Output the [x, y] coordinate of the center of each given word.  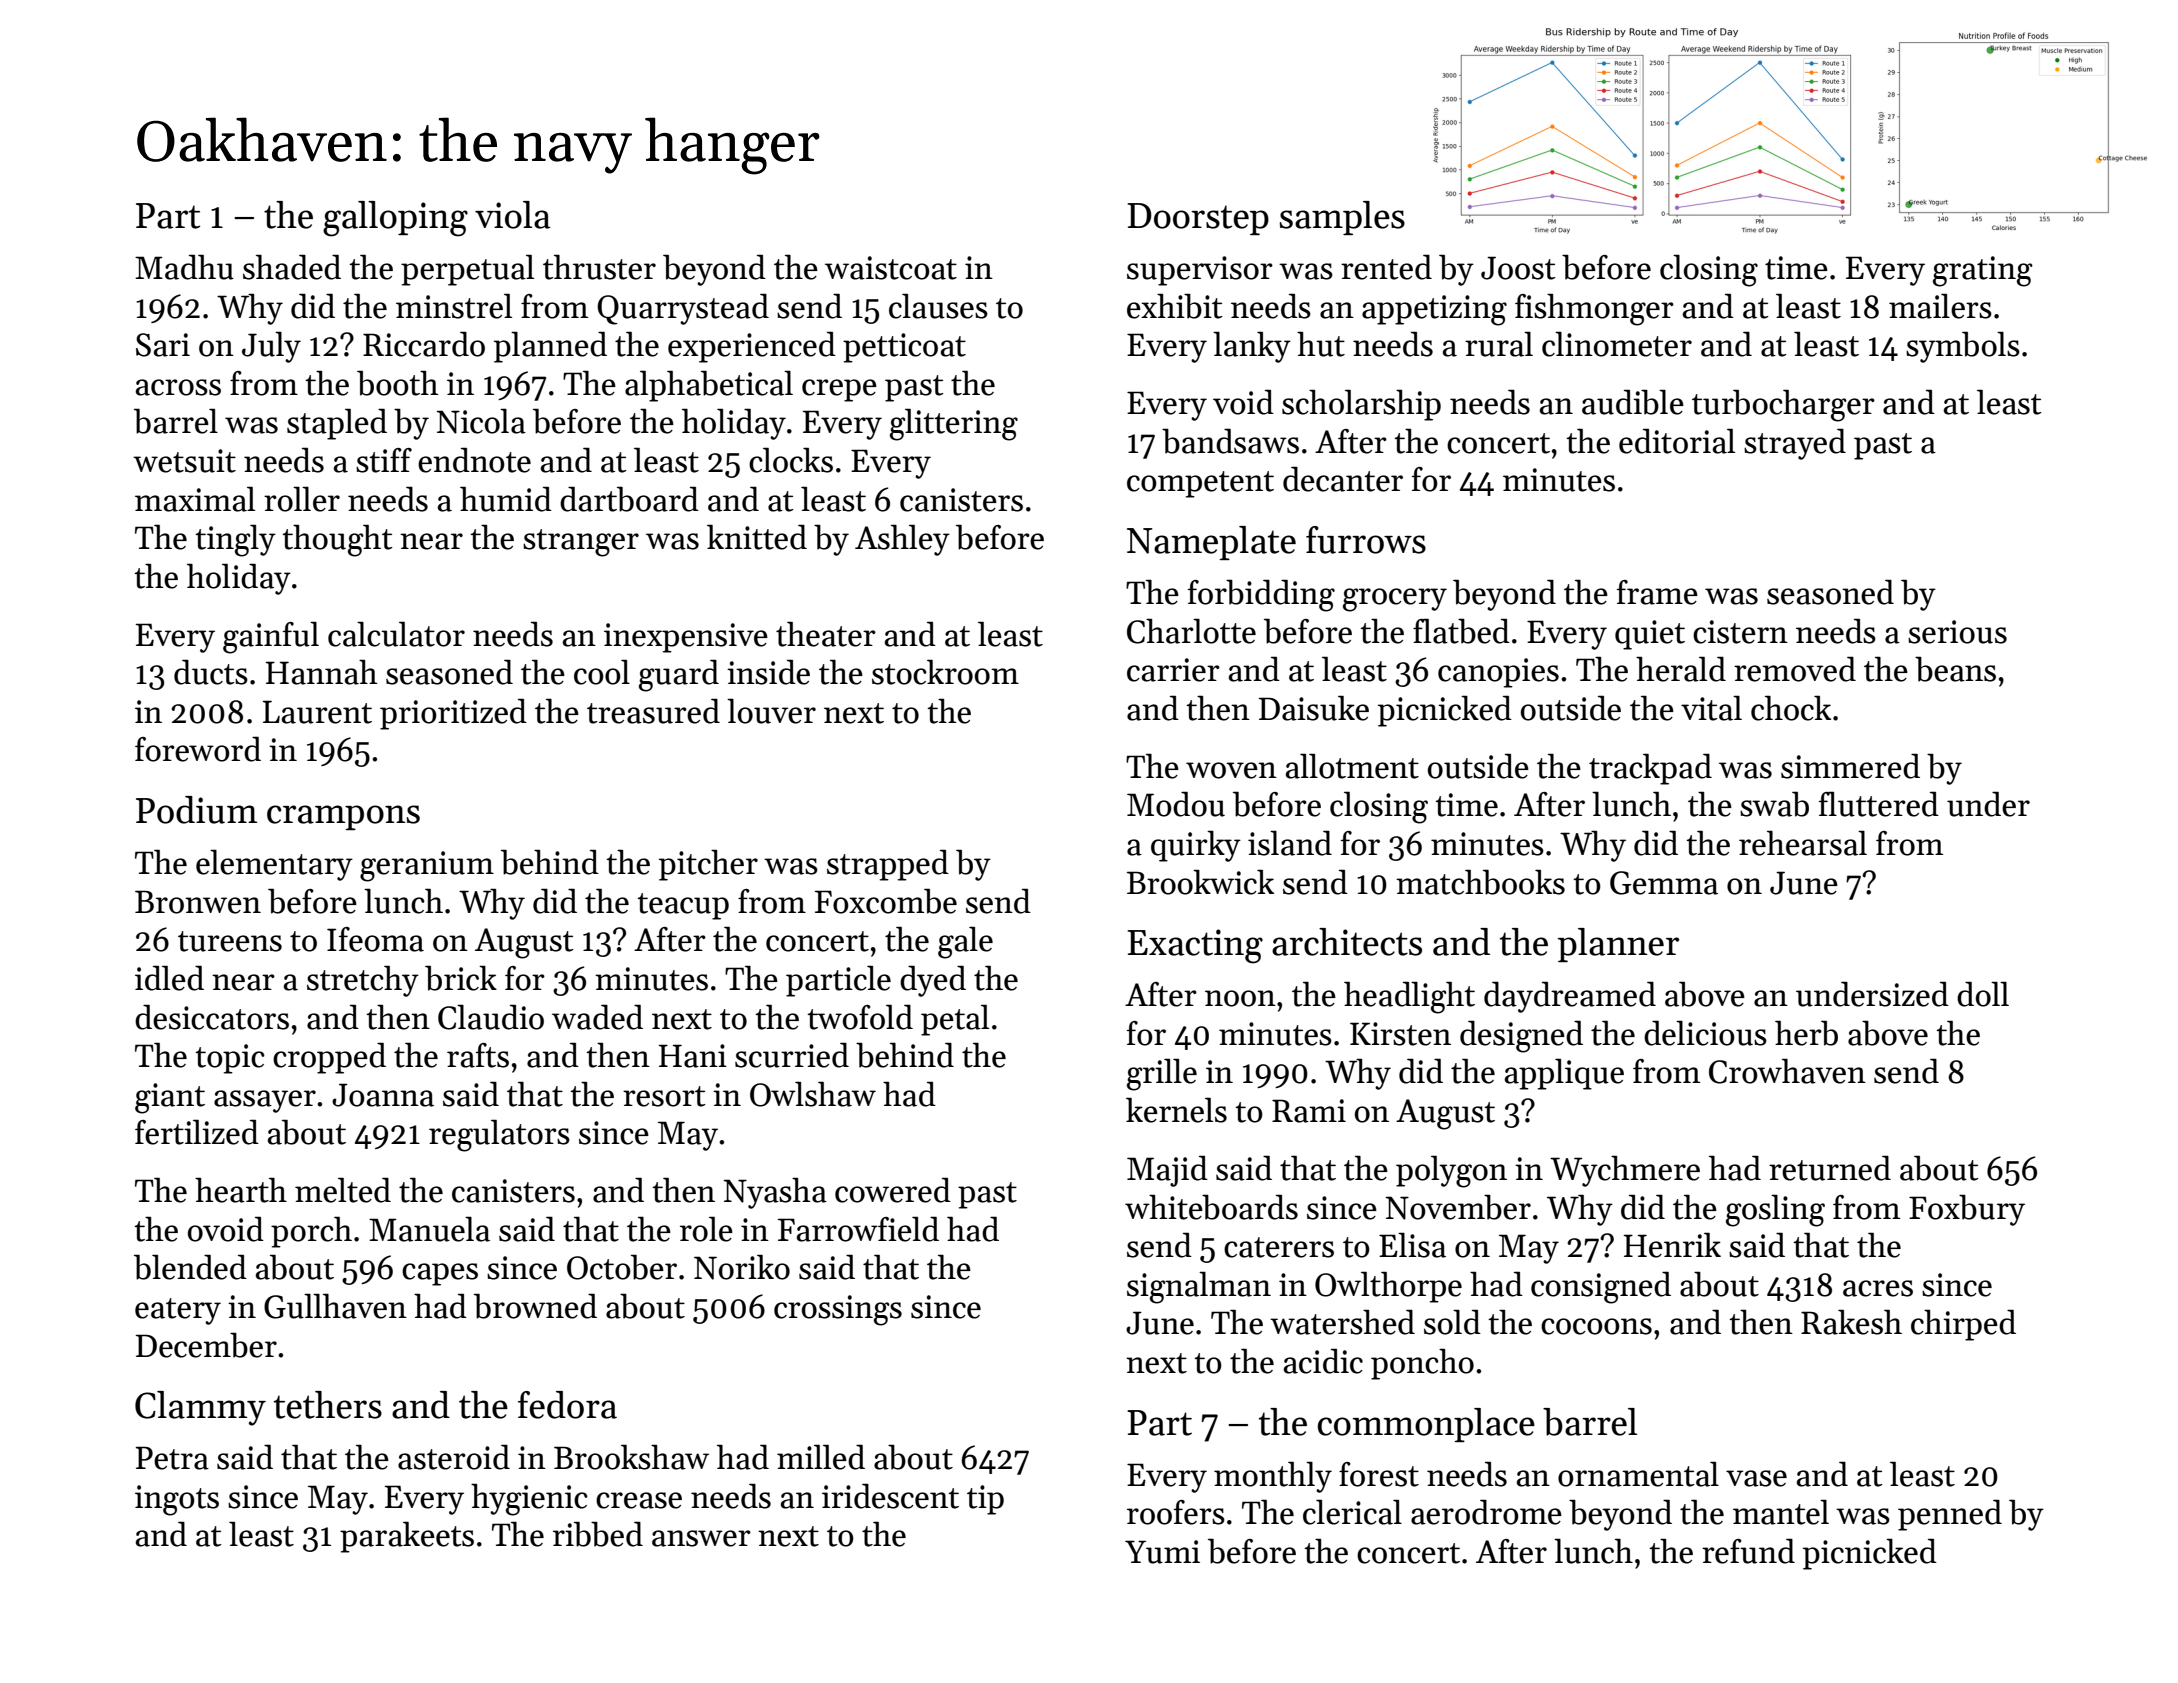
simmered [1850, 766]
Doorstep [1198, 219]
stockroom [945, 672]
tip [985, 1500]
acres [1878, 1288]
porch [311, 1232]
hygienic [529, 1499]
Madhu [184, 267]
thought [337, 540]
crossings [838, 1310]
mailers [1940, 306]
